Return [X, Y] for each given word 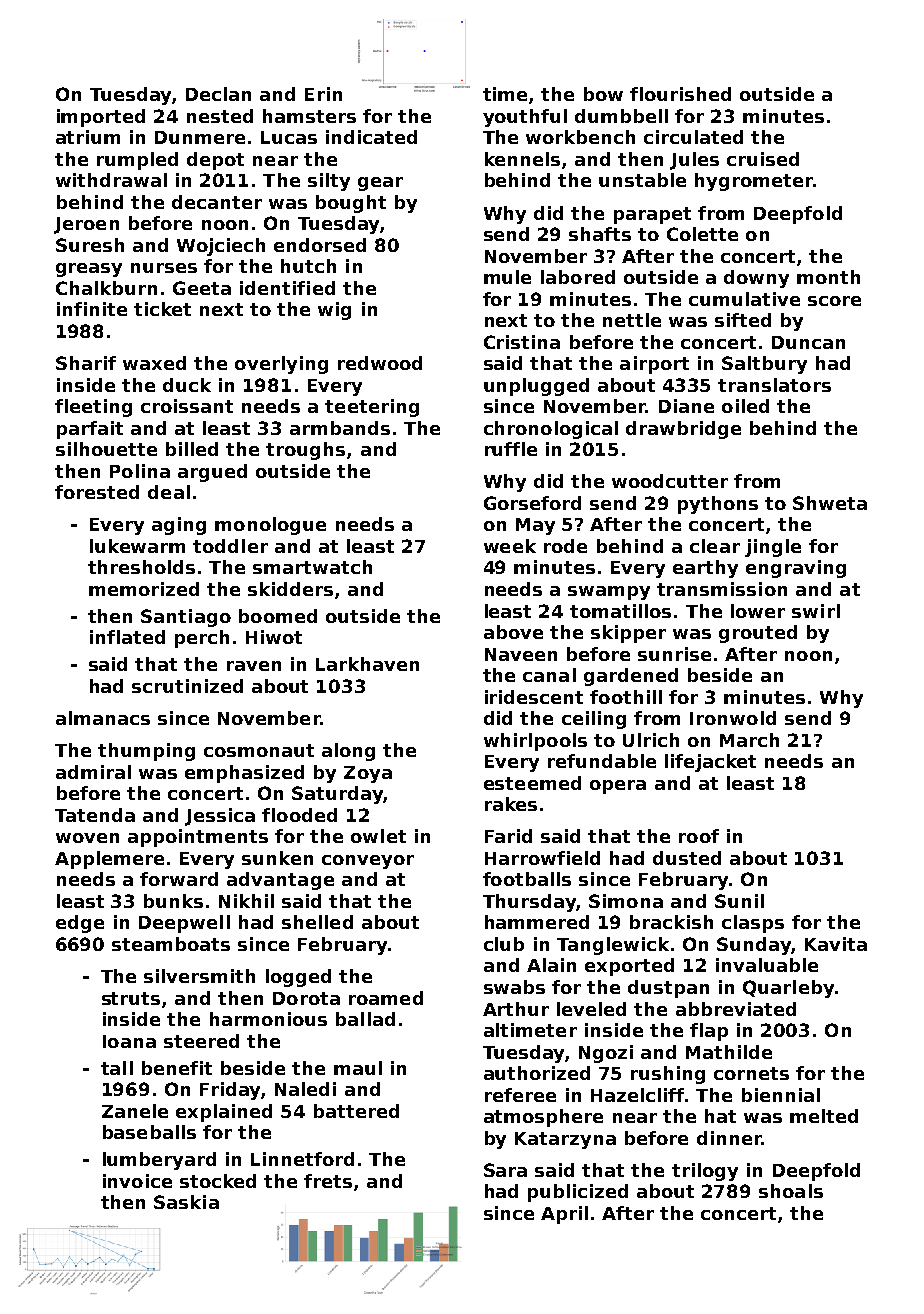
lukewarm [137, 546]
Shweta [830, 503]
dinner [729, 1138]
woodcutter [670, 481]
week [510, 546]
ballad [365, 1019]
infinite [92, 309]
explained [224, 1113]
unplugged [536, 387]
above [513, 632]
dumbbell [621, 116]
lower [758, 611]
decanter [217, 202]
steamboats [171, 944]
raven [254, 666]
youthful [525, 118]
